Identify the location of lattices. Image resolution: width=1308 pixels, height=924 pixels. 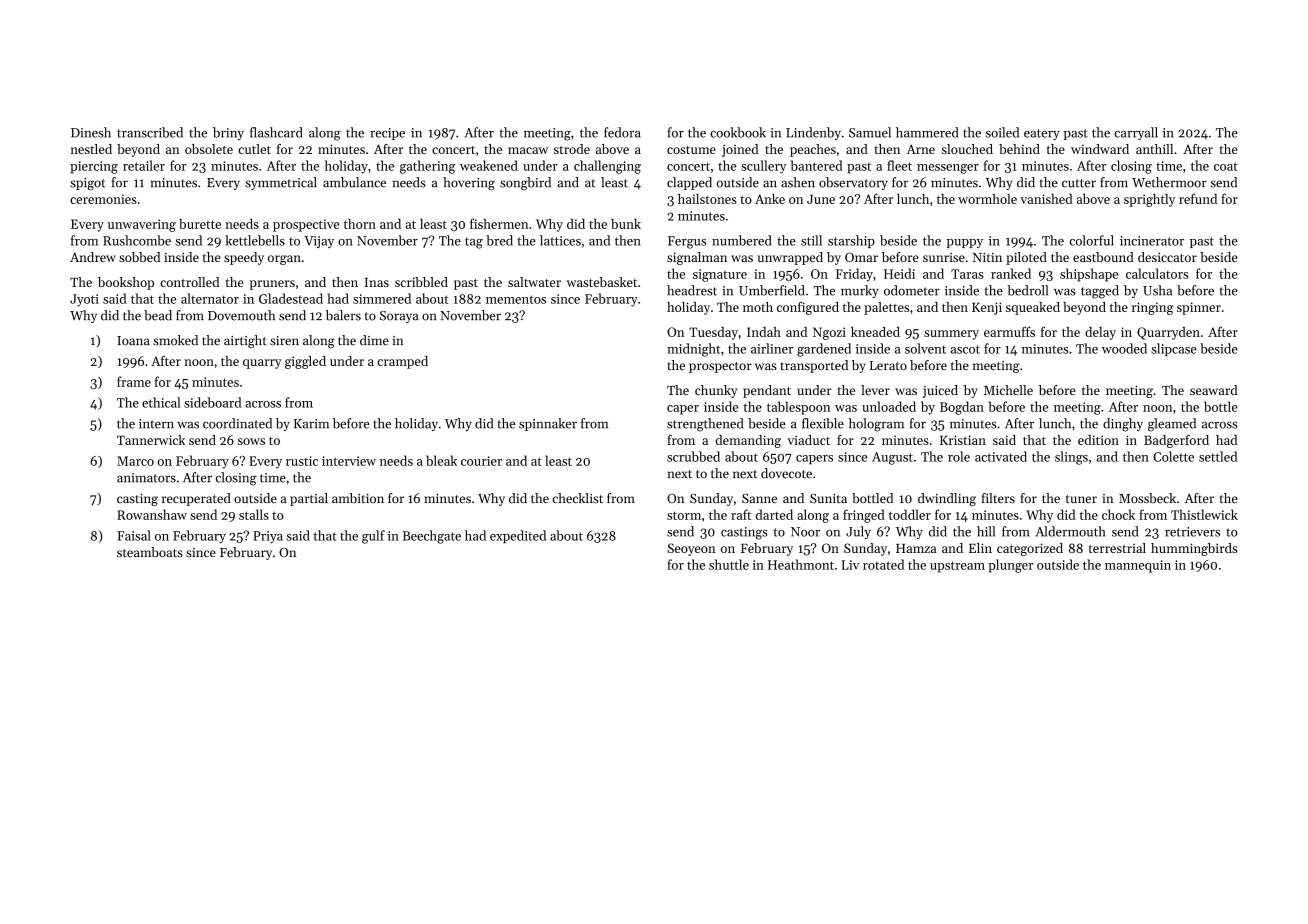
(560, 240).
